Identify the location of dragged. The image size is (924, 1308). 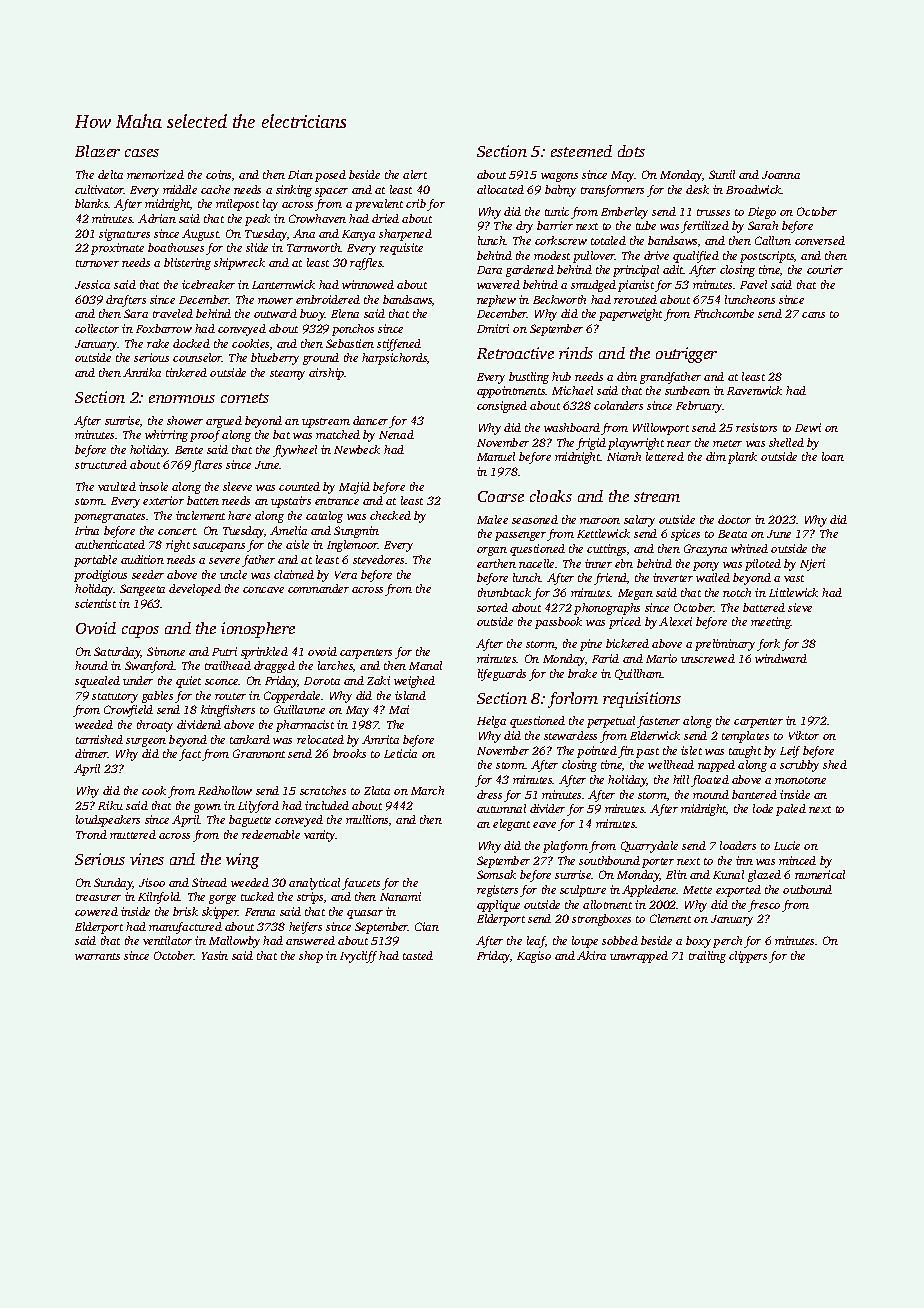
(274, 667).
